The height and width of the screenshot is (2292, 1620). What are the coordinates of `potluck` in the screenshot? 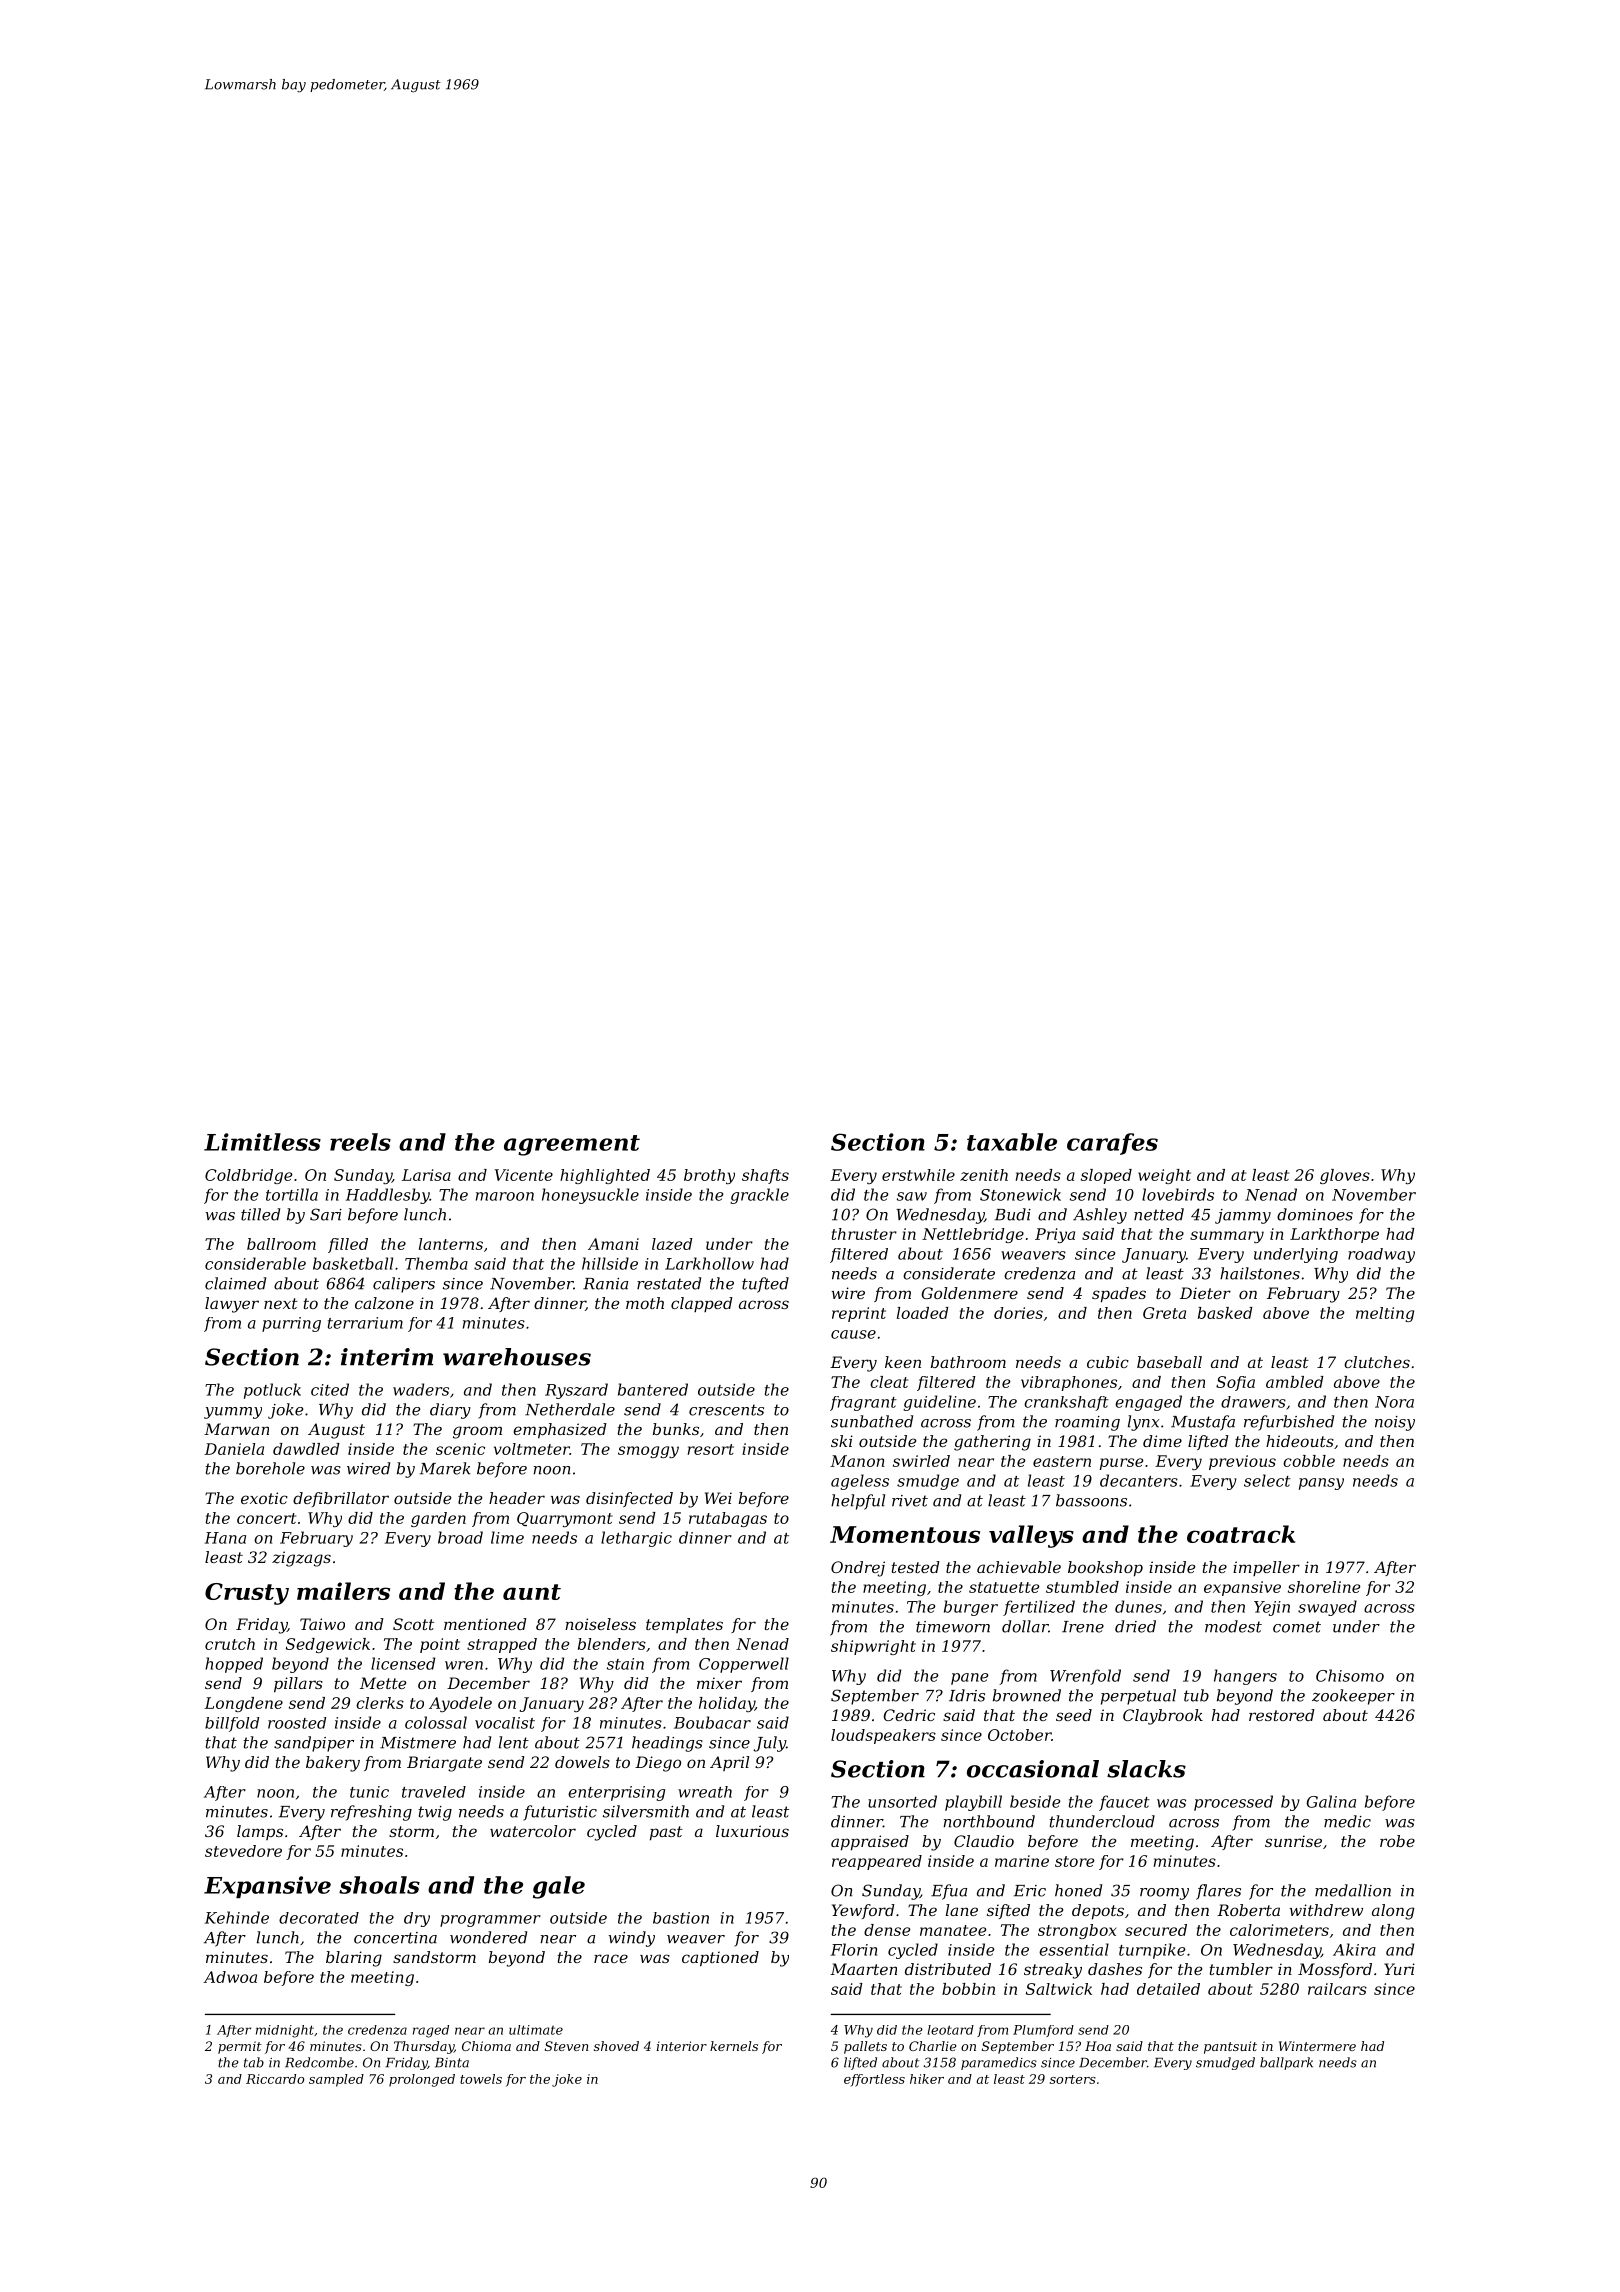 It's located at (272, 1391).
